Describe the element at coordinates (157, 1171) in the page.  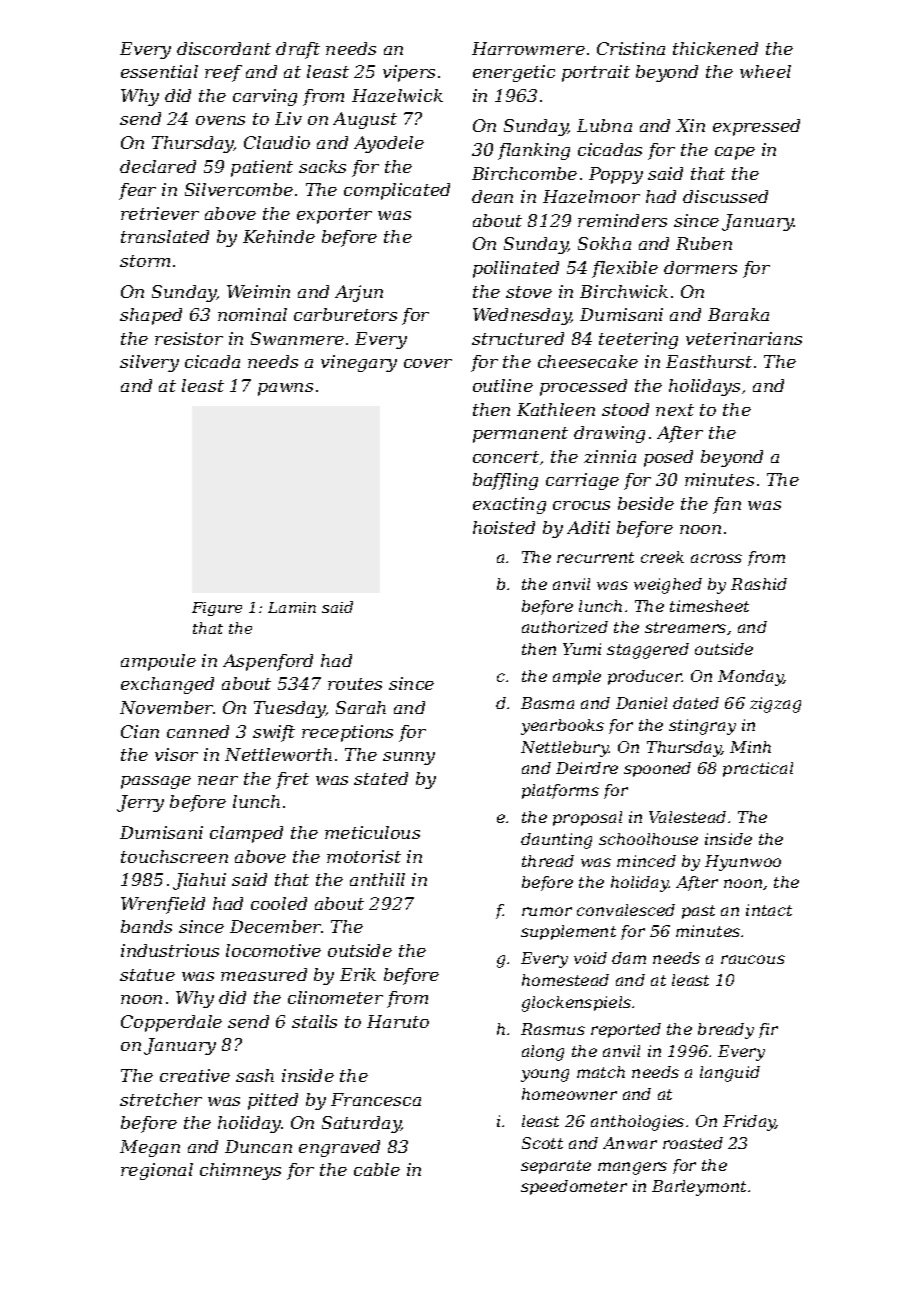
I see `regional` at that location.
